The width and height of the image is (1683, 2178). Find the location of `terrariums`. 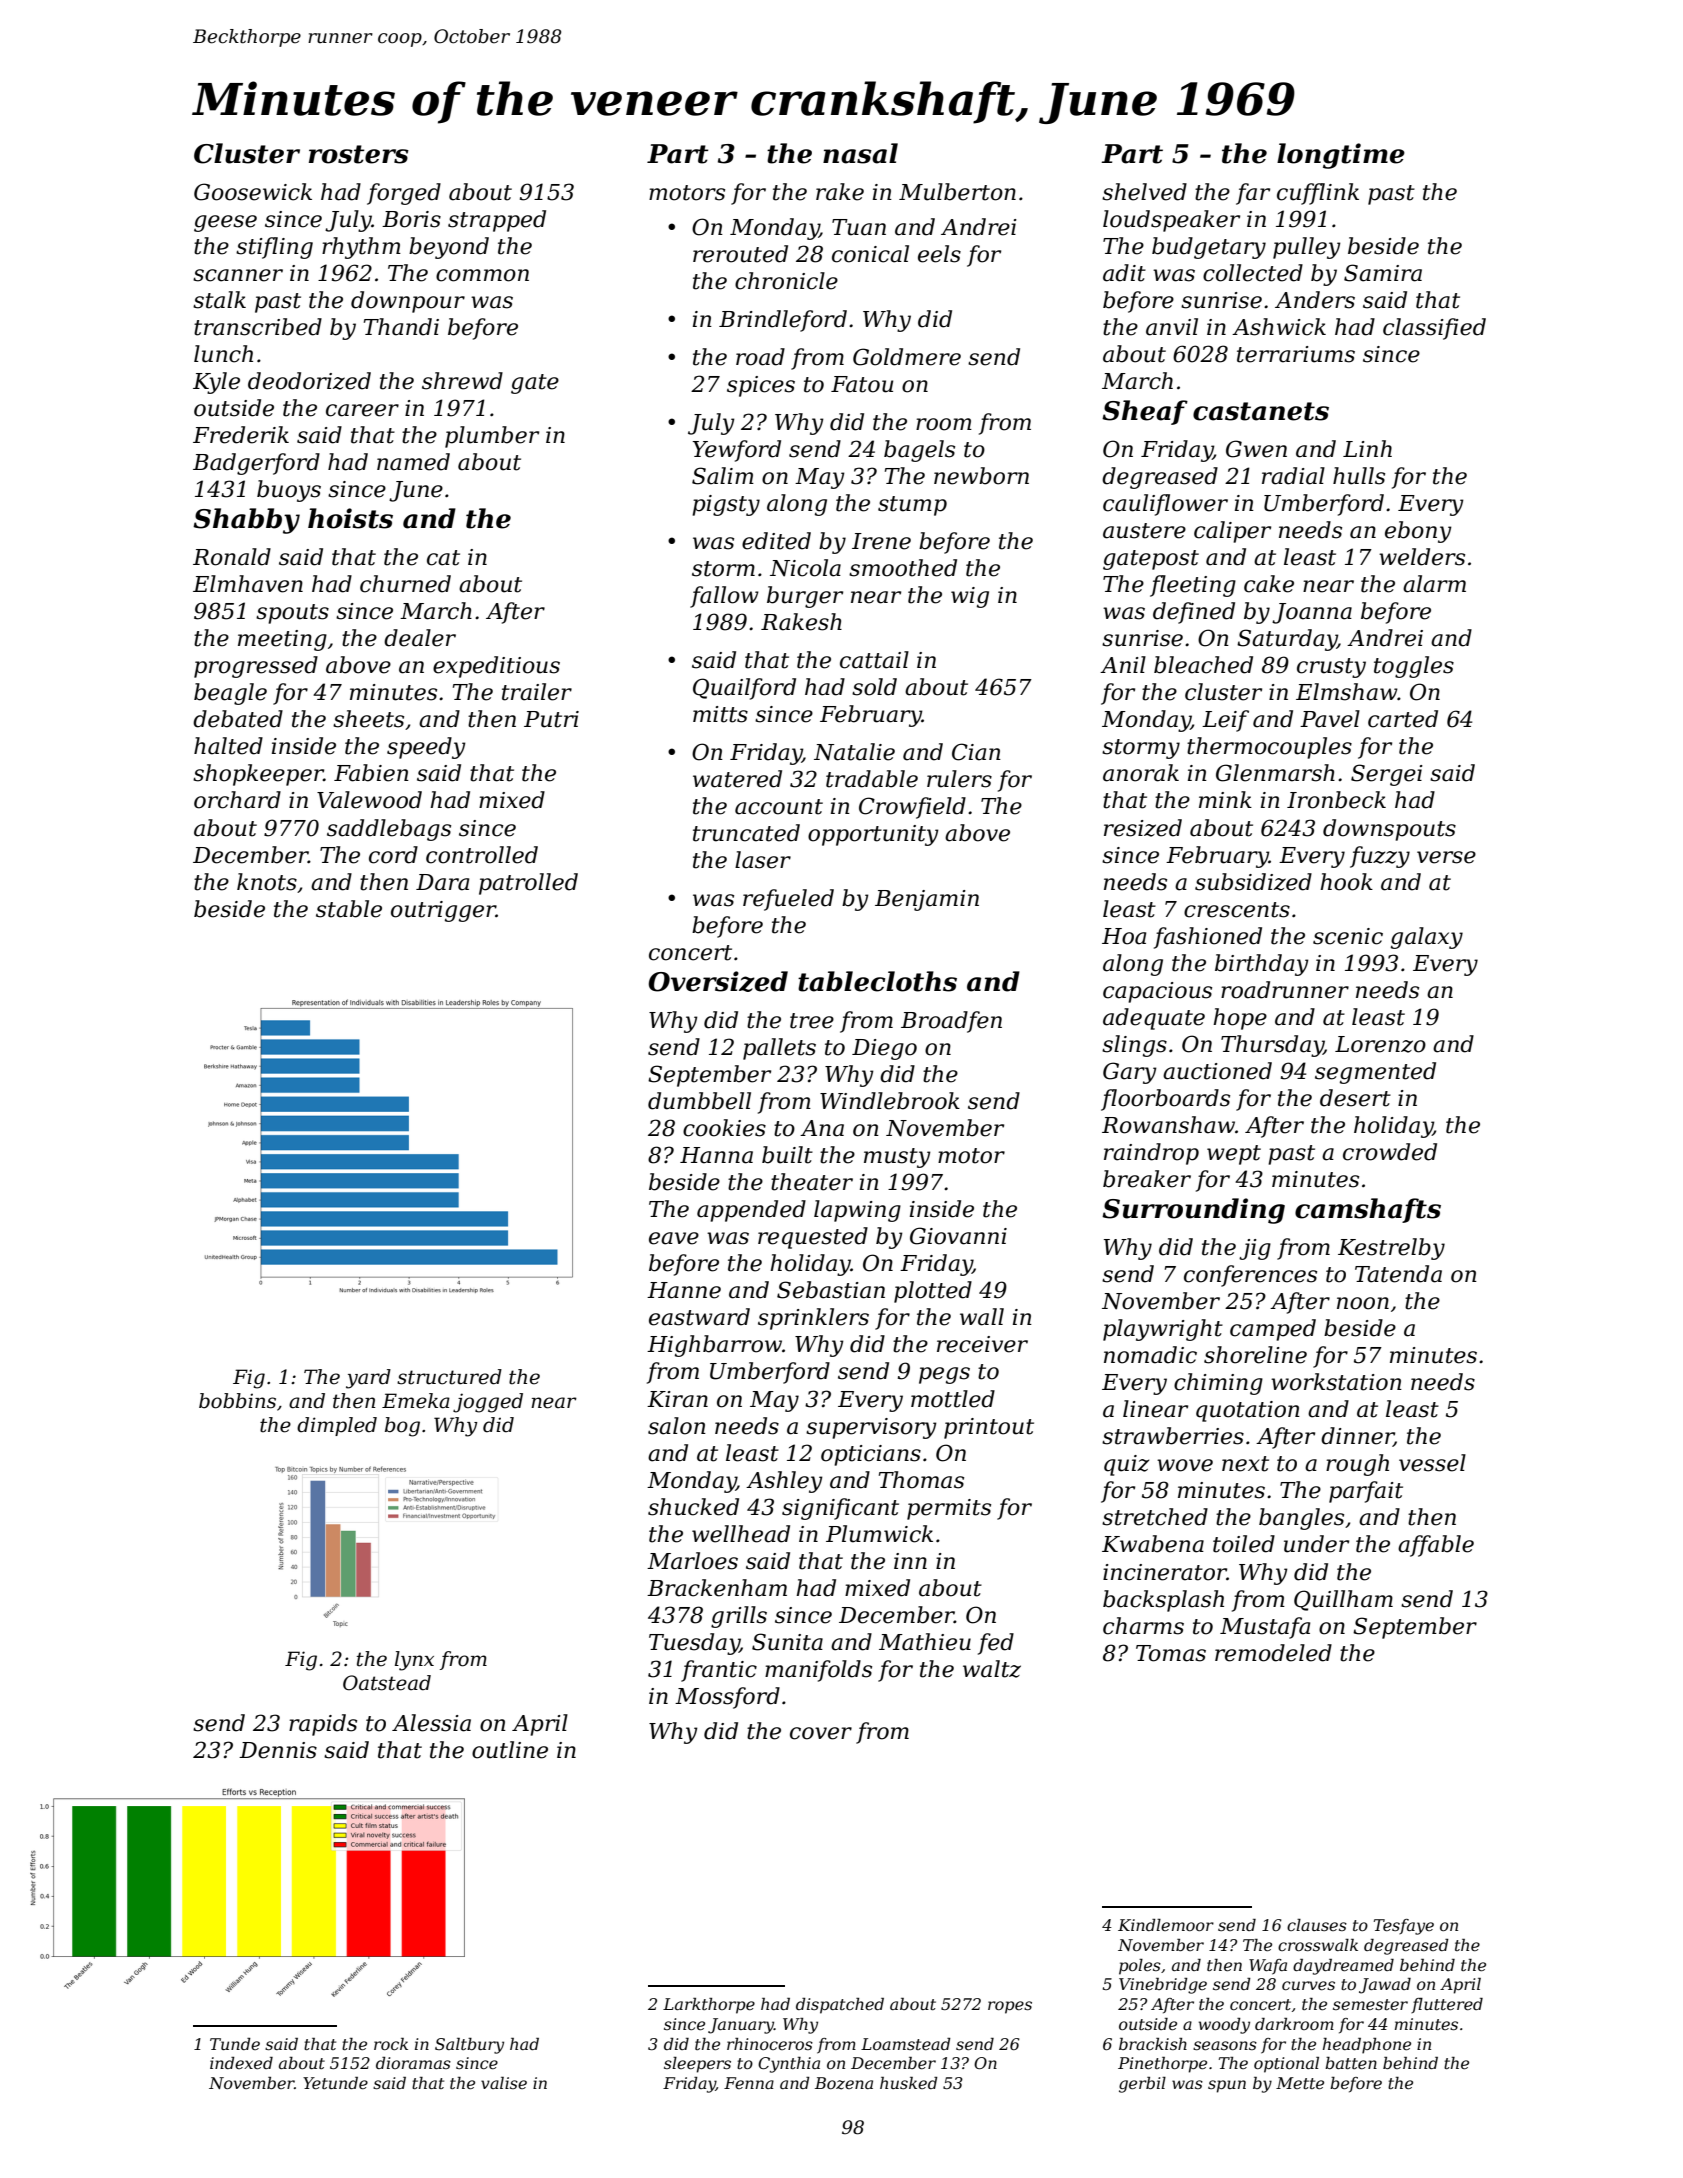

terrariums is located at coordinates (1296, 354).
